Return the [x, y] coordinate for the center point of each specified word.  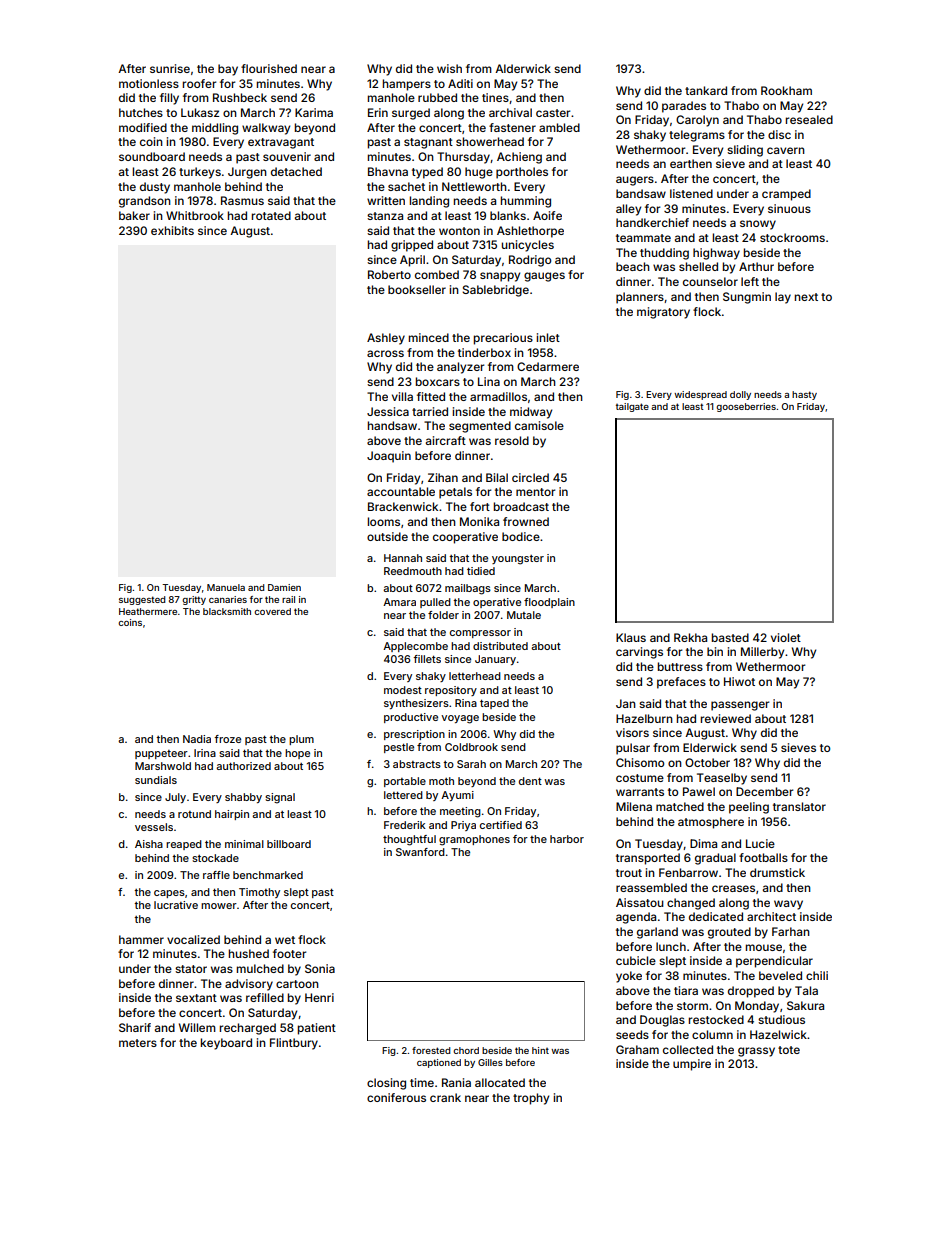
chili [817, 975]
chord [466, 1050]
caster [553, 113]
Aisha [149, 844]
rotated [271, 215]
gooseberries [746, 407]
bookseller [417, 289]
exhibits [172, 230]
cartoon [297, 984]
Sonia [320, 968]
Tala [806, 990]
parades [684, 107]
